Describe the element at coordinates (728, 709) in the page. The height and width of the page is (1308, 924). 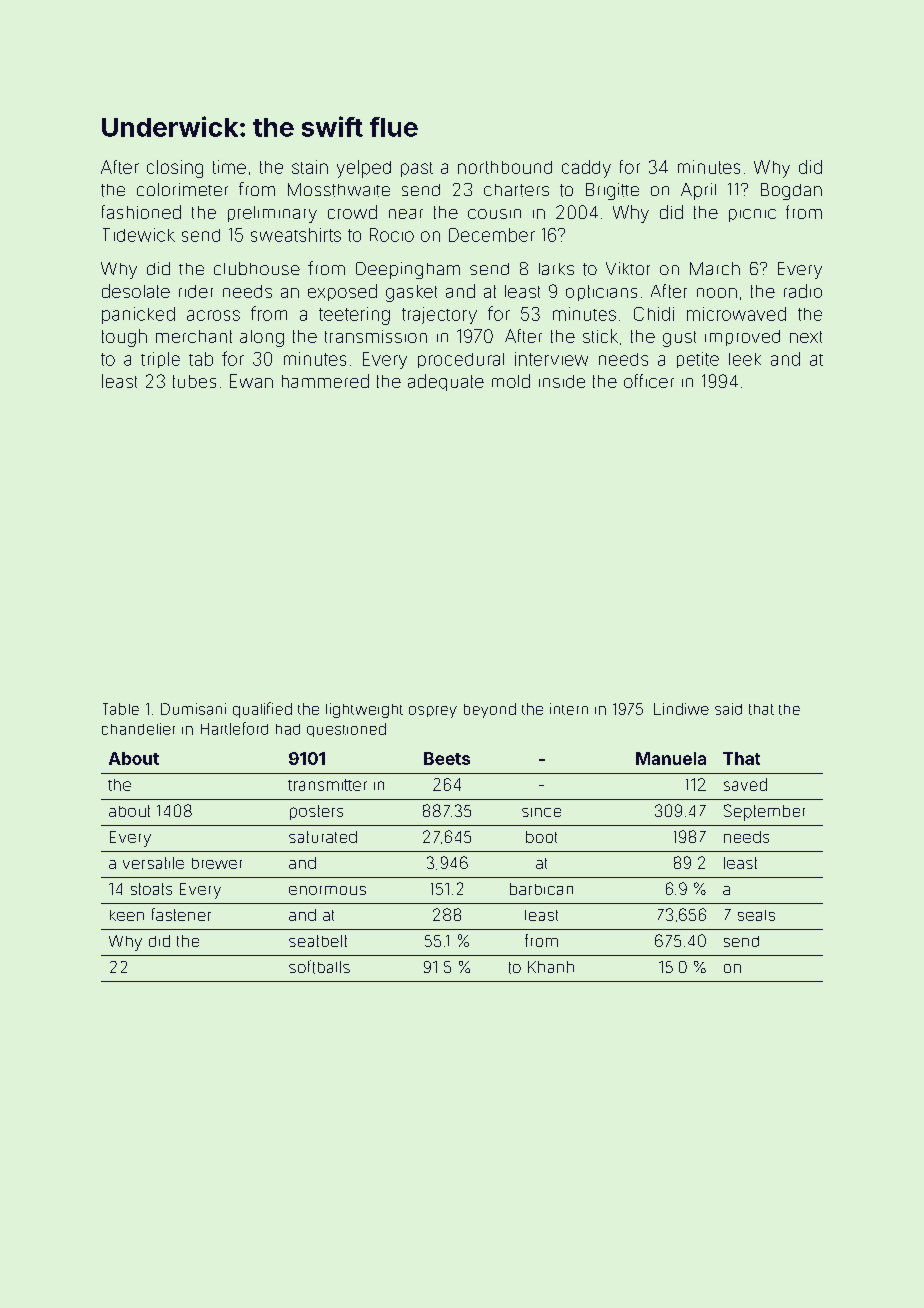
I see `said` at that location.
